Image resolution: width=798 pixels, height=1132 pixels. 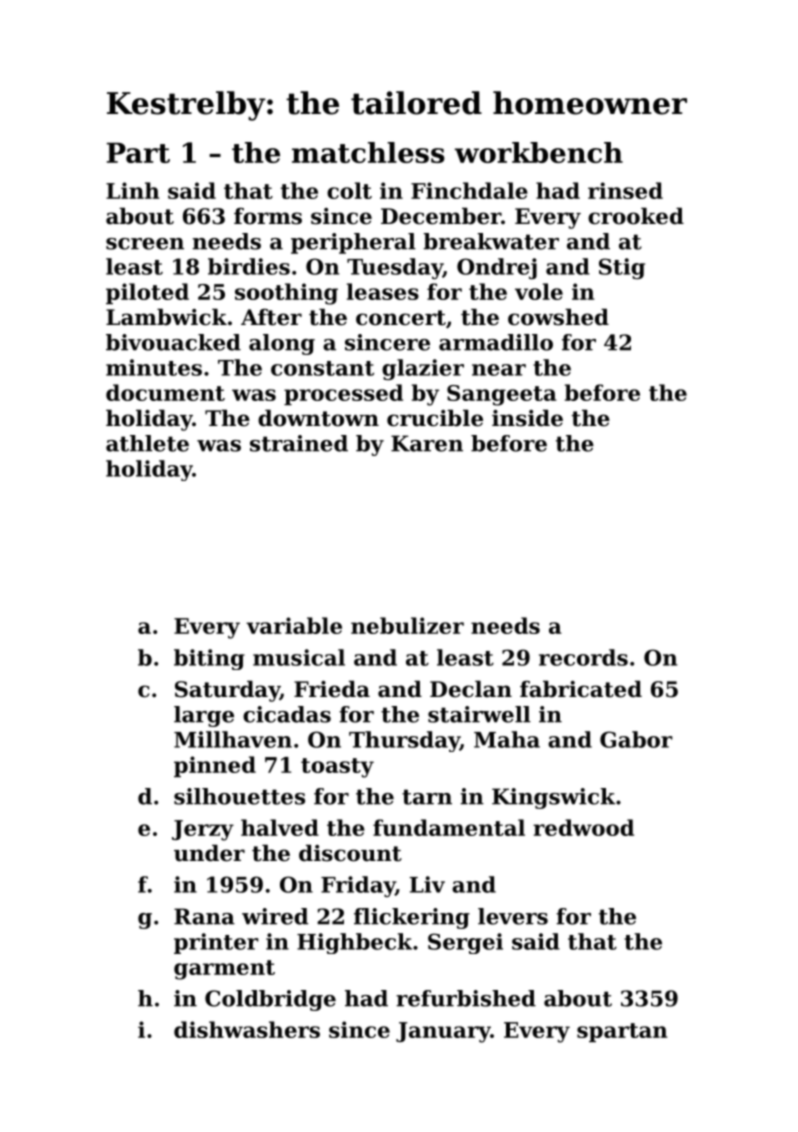 I want to click on nebulizer, so click(x=407, y=625).
